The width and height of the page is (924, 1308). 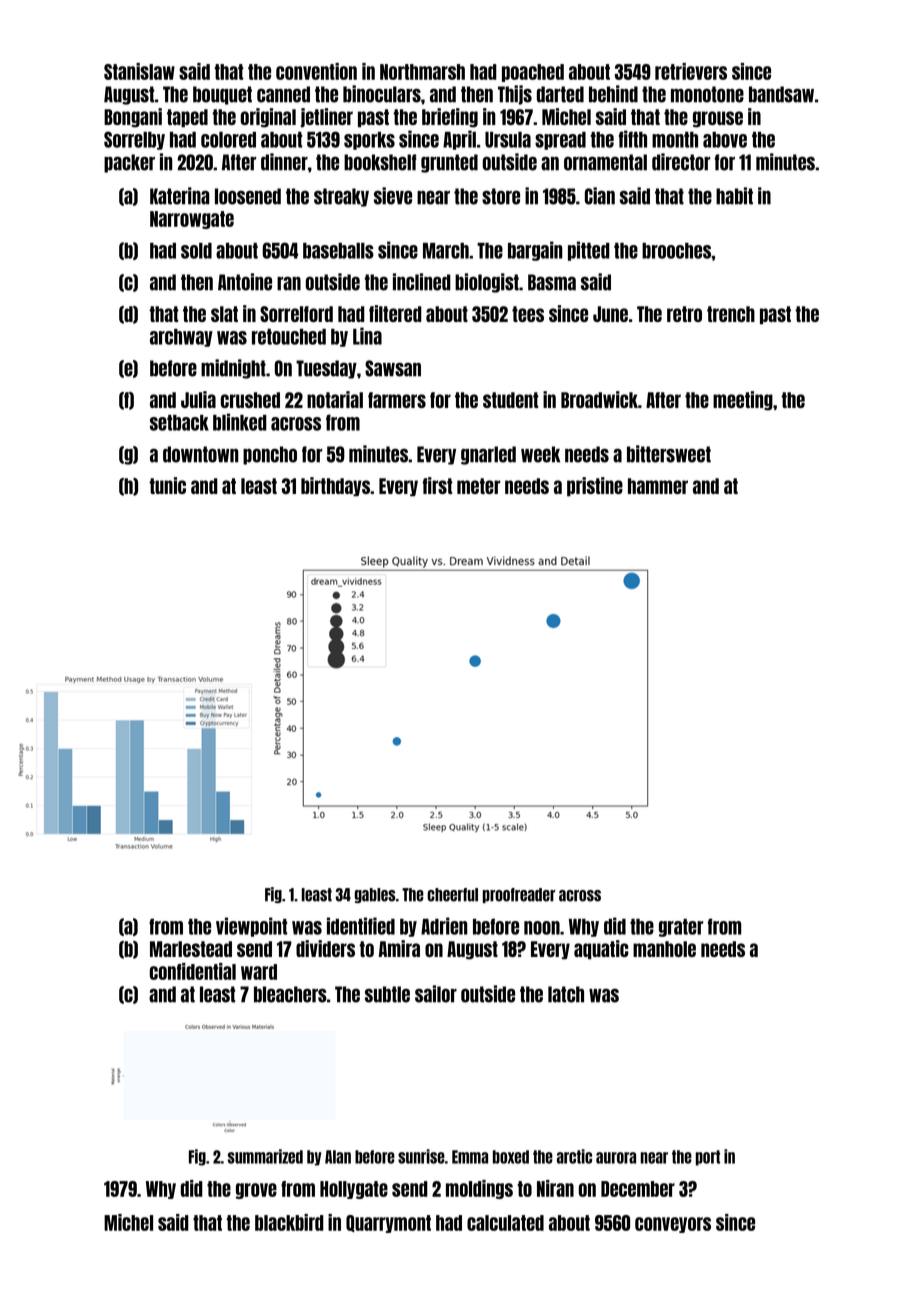 What do you see at coordinates (681, 928) in the page?
I see `grater` at bounding box center [681, 928].
